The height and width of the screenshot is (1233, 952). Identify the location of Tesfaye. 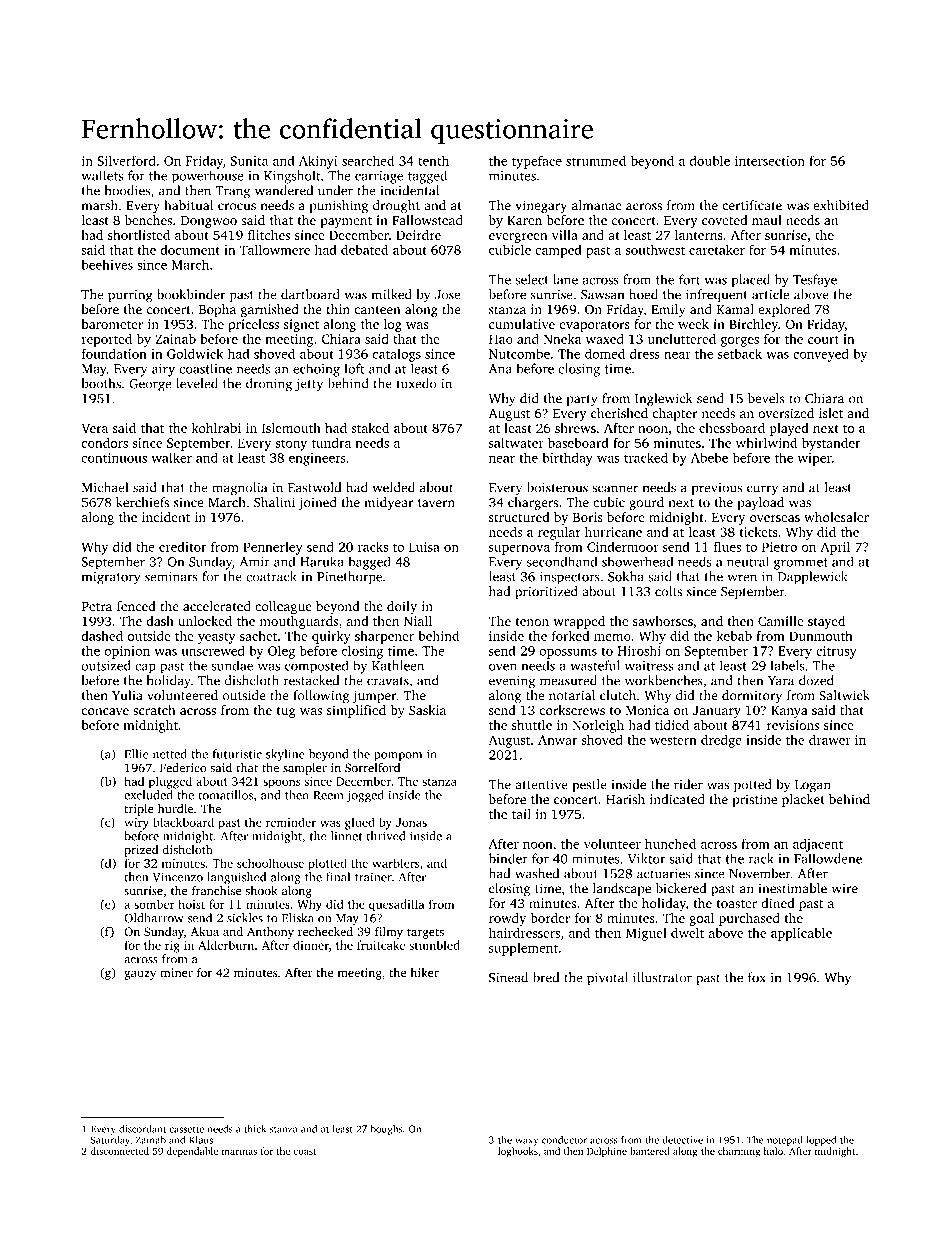
(815, 281).
